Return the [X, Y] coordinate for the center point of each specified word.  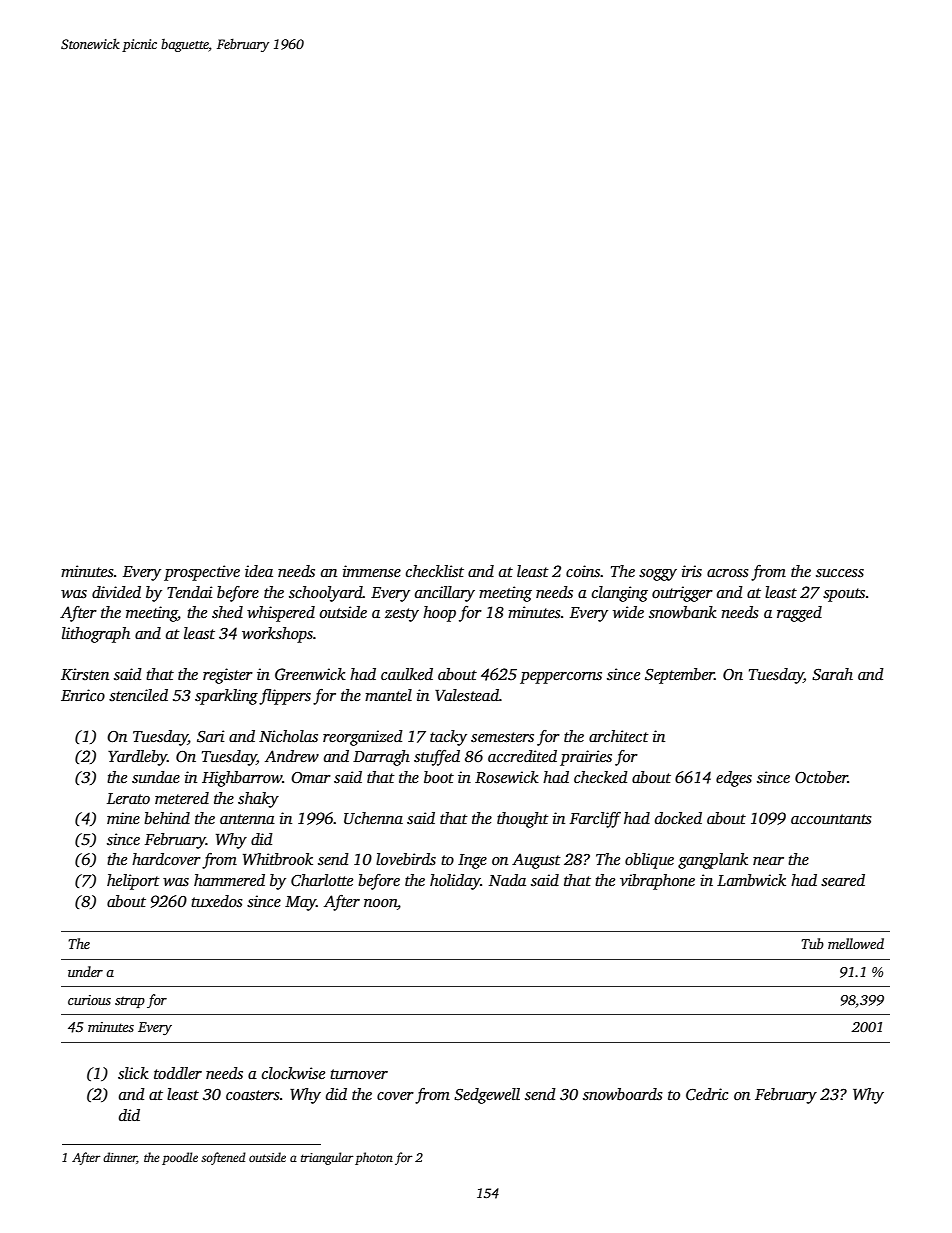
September [680, 676]
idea [259, 571]
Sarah [832, 674]
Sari [211, 736]
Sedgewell [487, 1096]
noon [380, 903]
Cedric [707, 1094]
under [85, 971]
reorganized [363, 738]
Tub [812, 943]
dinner [120, 1158]
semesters [502, 737]
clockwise [293, 1073]
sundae [156, 777]
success [840, 573]
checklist [435, 571]
